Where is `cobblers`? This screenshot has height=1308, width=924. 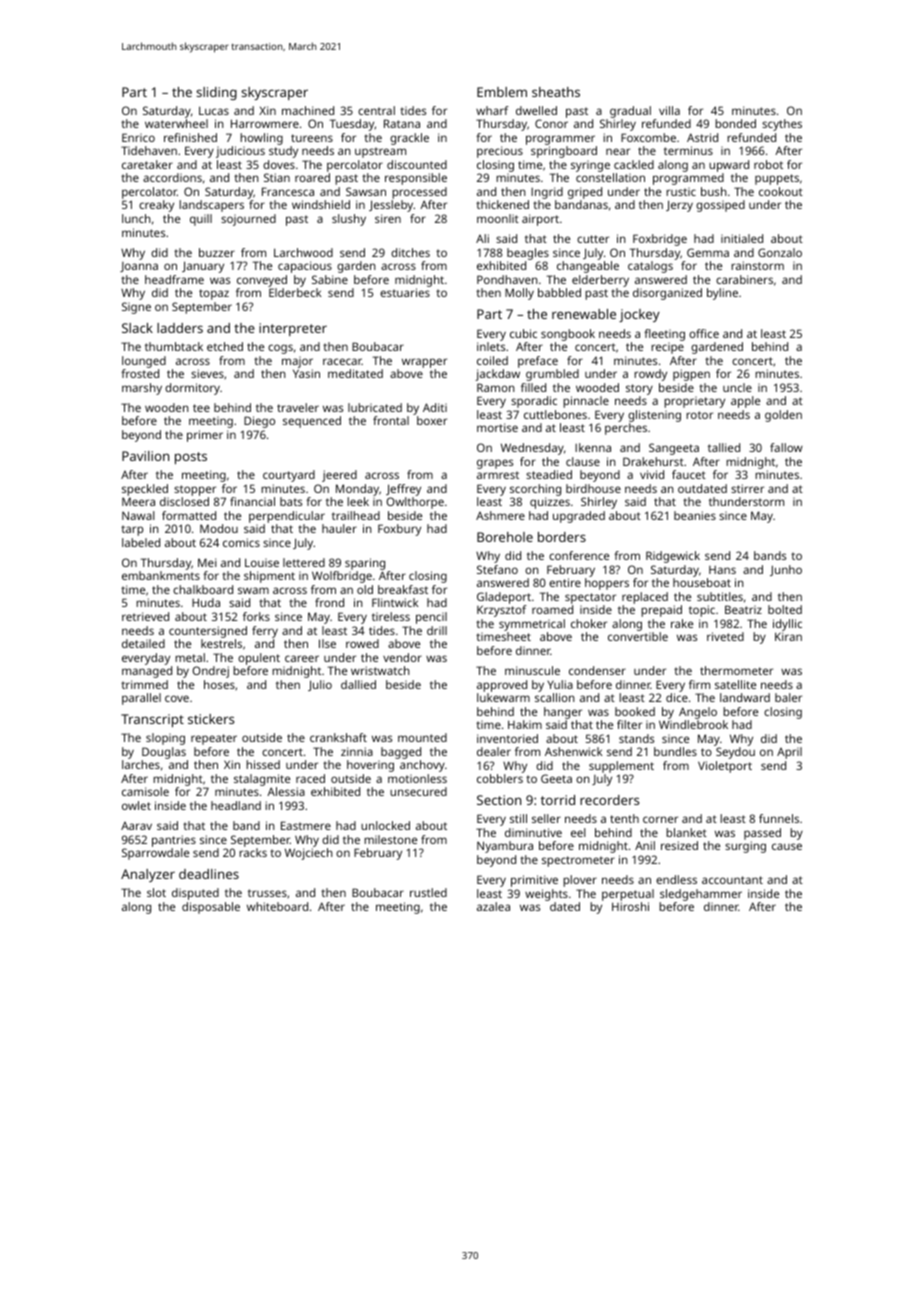
cobblers is located at coordinates (500, 778).
